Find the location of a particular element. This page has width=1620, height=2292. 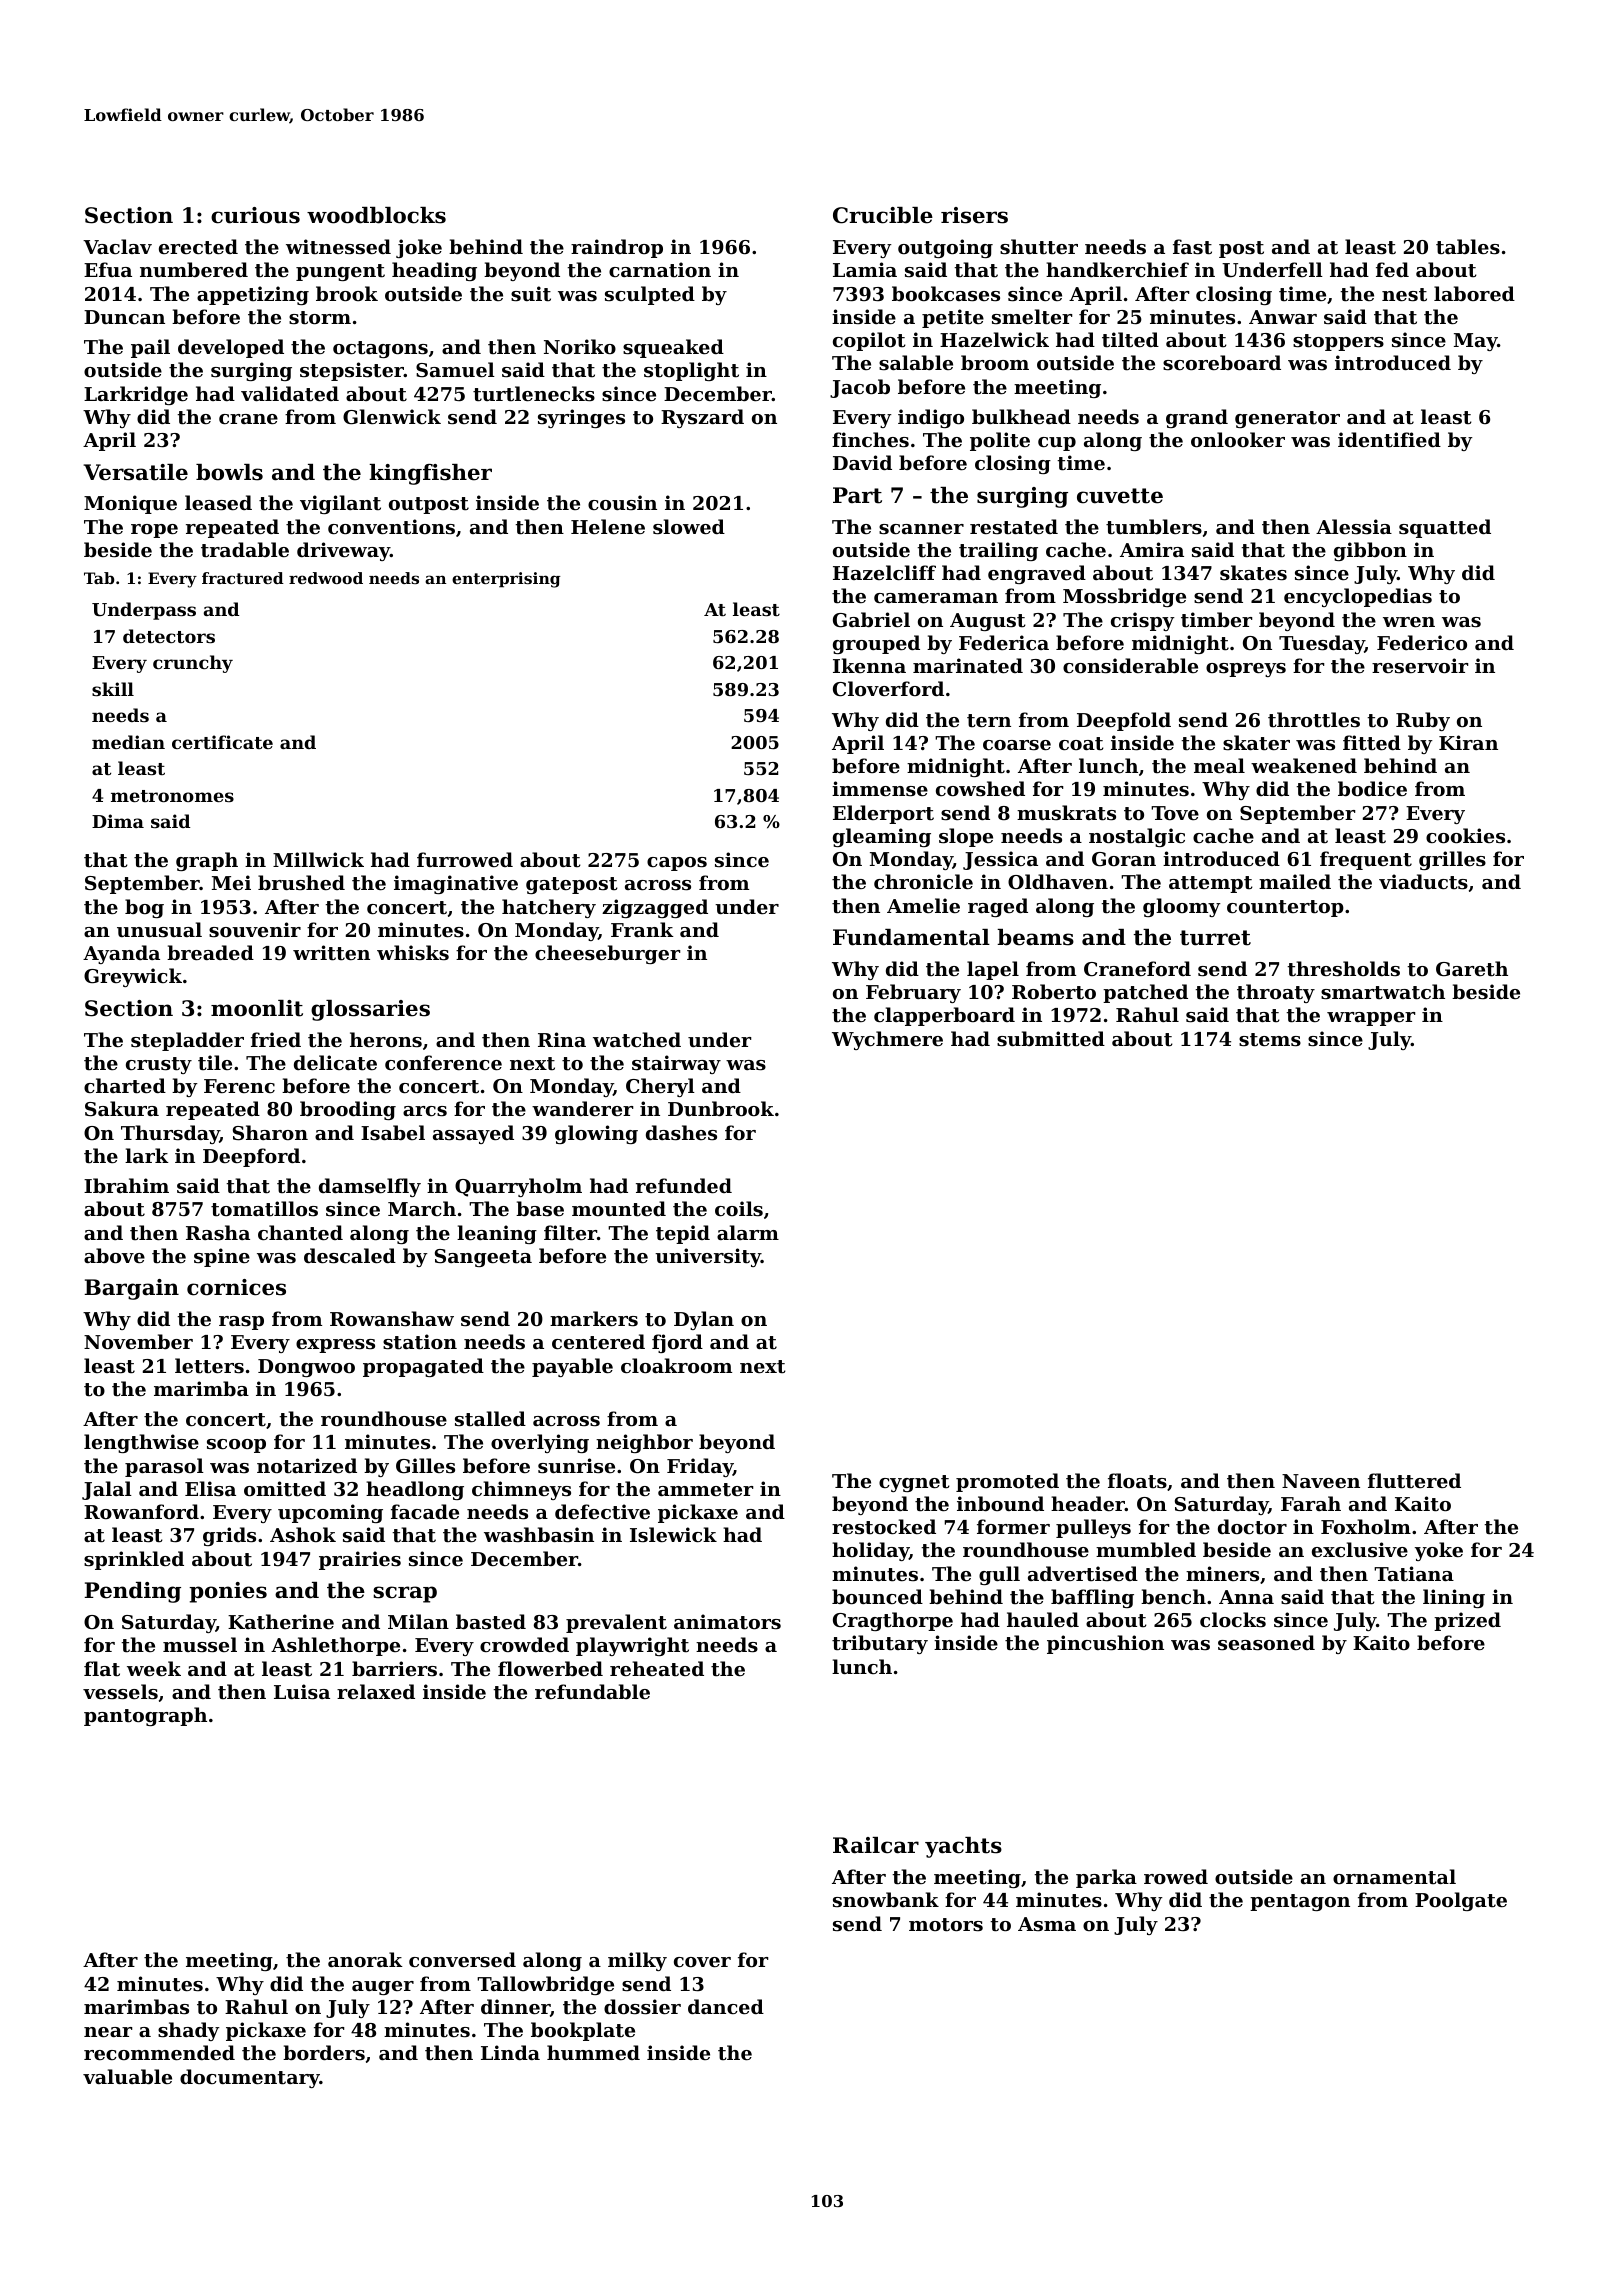

Foxholm is located at coordinates (1366, 1526).
